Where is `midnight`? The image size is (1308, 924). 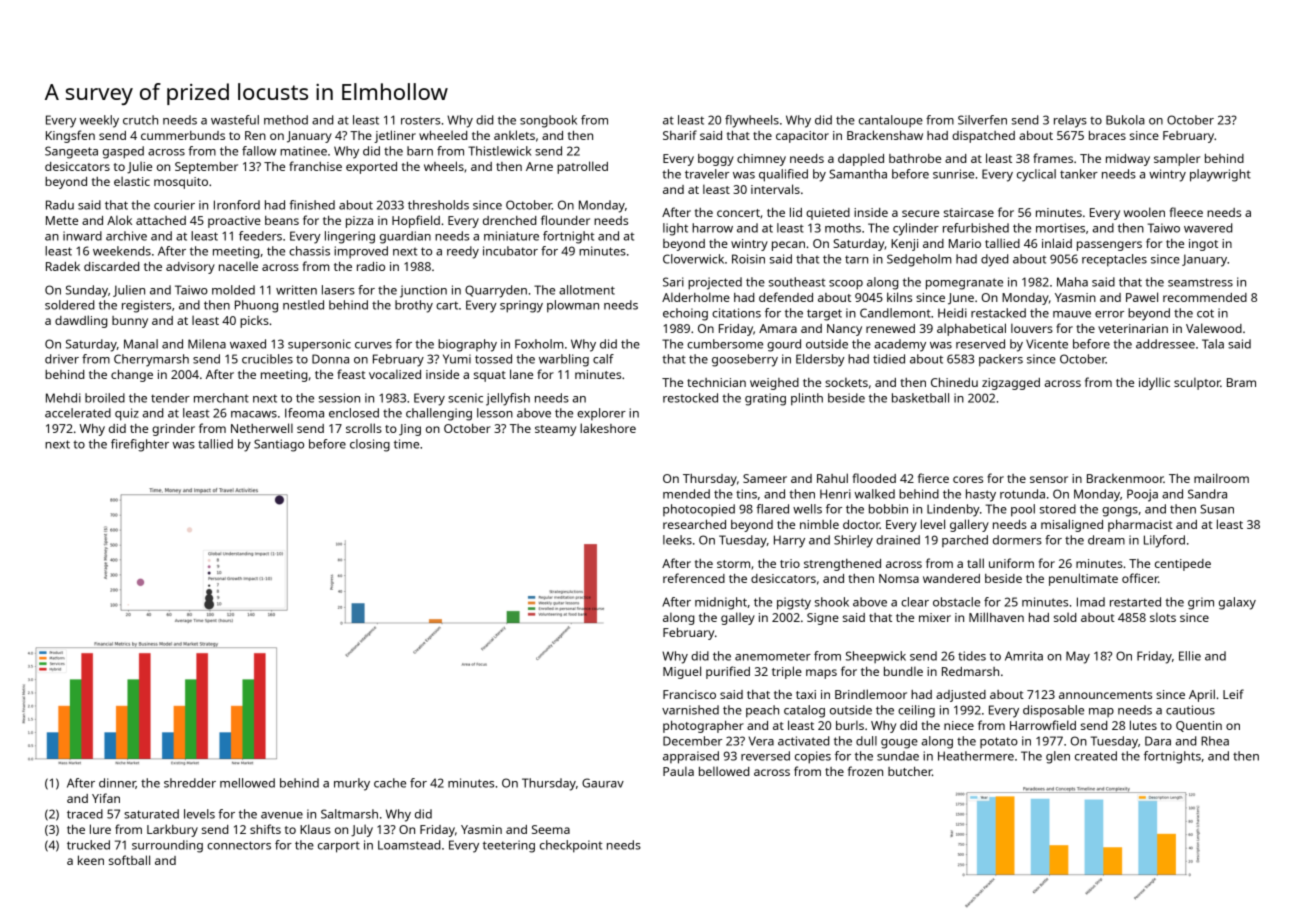 midnight is located at coordinates (721, 603).
